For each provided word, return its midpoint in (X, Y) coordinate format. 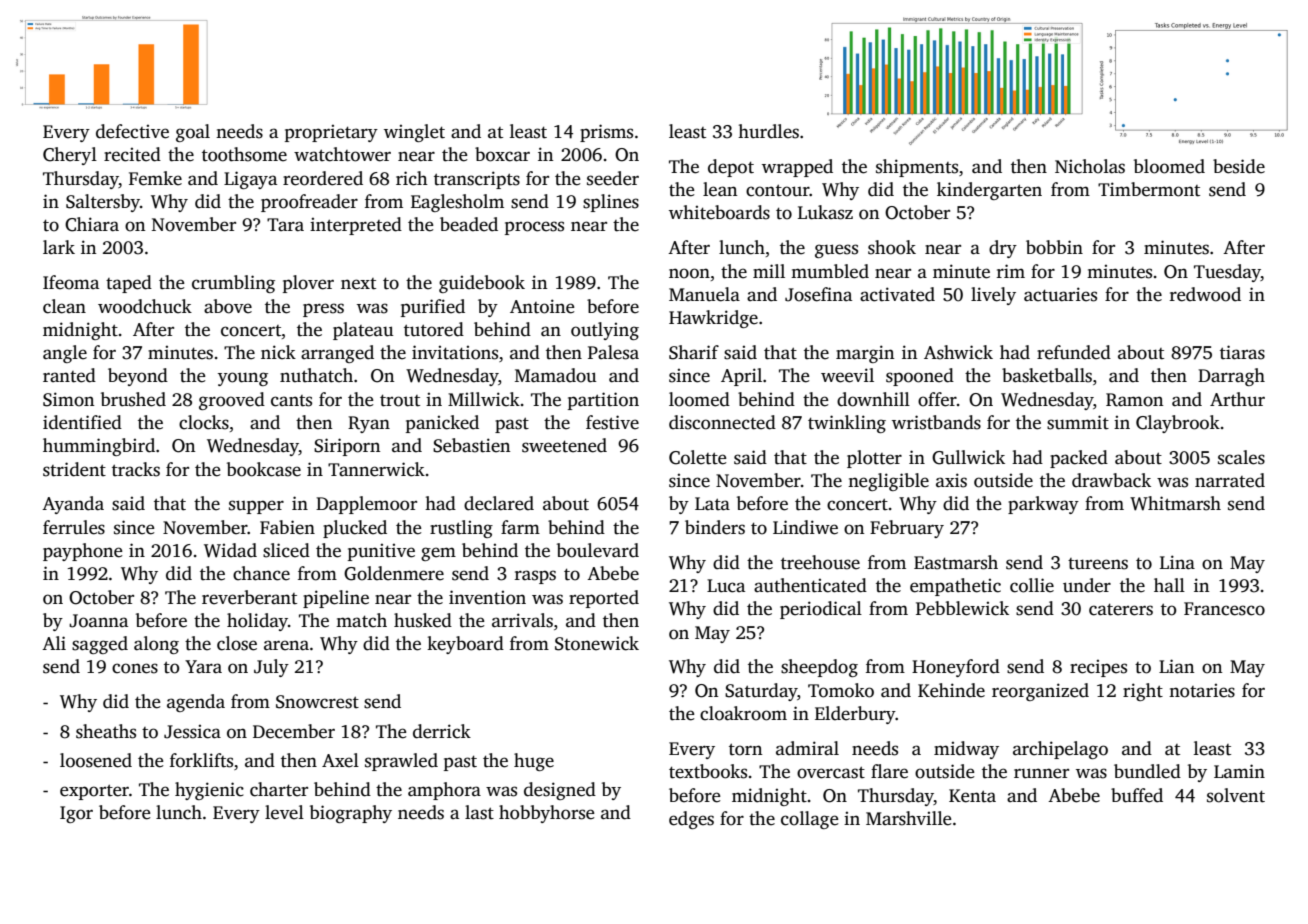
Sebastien (471, 445)
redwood (1205, 294)
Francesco (1224, 609)
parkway (1043, 505)
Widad (230, 550)
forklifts (201, 760)
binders (715, 527)
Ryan (369, 424)
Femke (155, 178)
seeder (613, 178)
